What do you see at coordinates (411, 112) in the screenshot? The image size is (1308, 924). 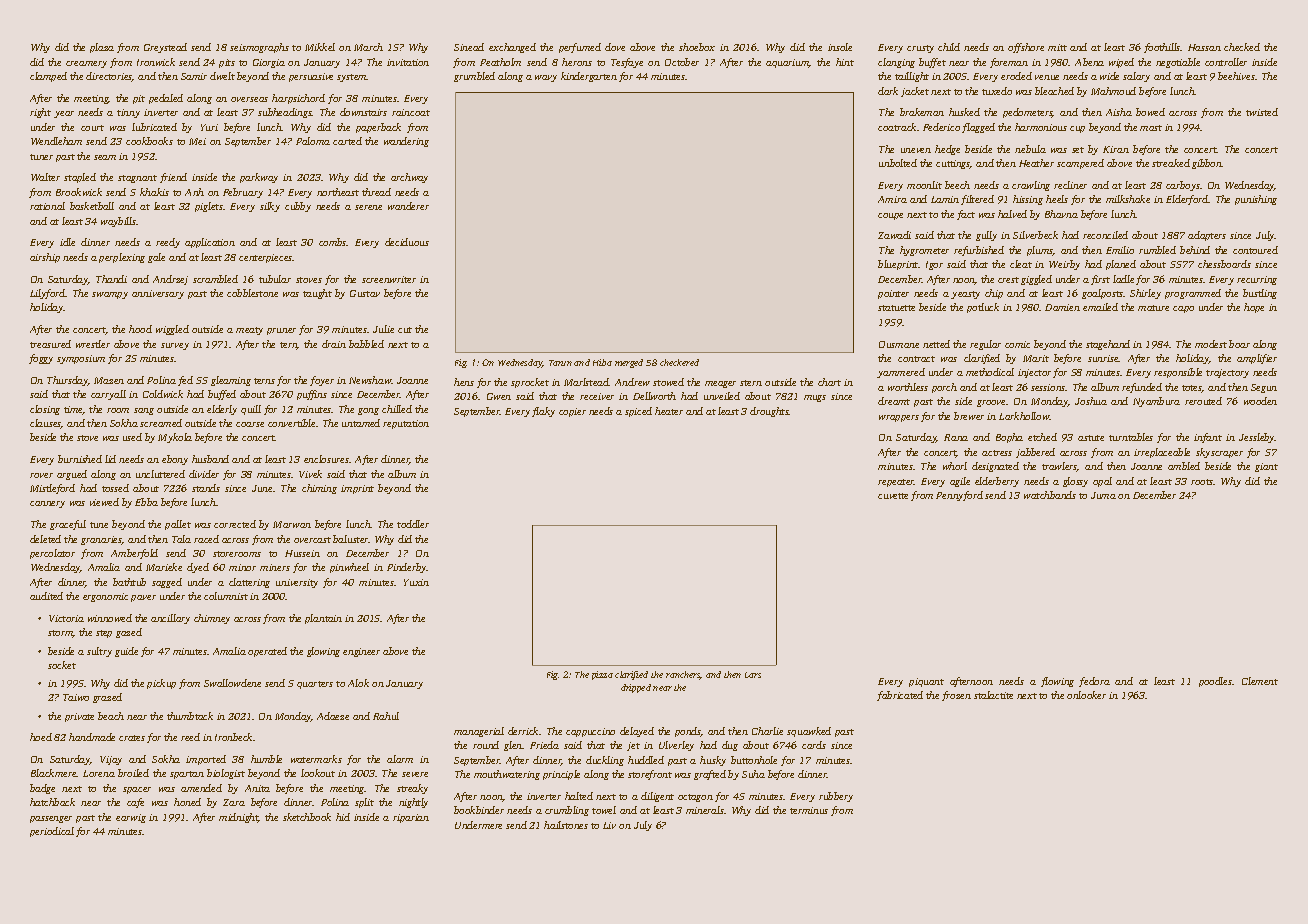 I see `raincoat` at bounding box center [411, 112].
